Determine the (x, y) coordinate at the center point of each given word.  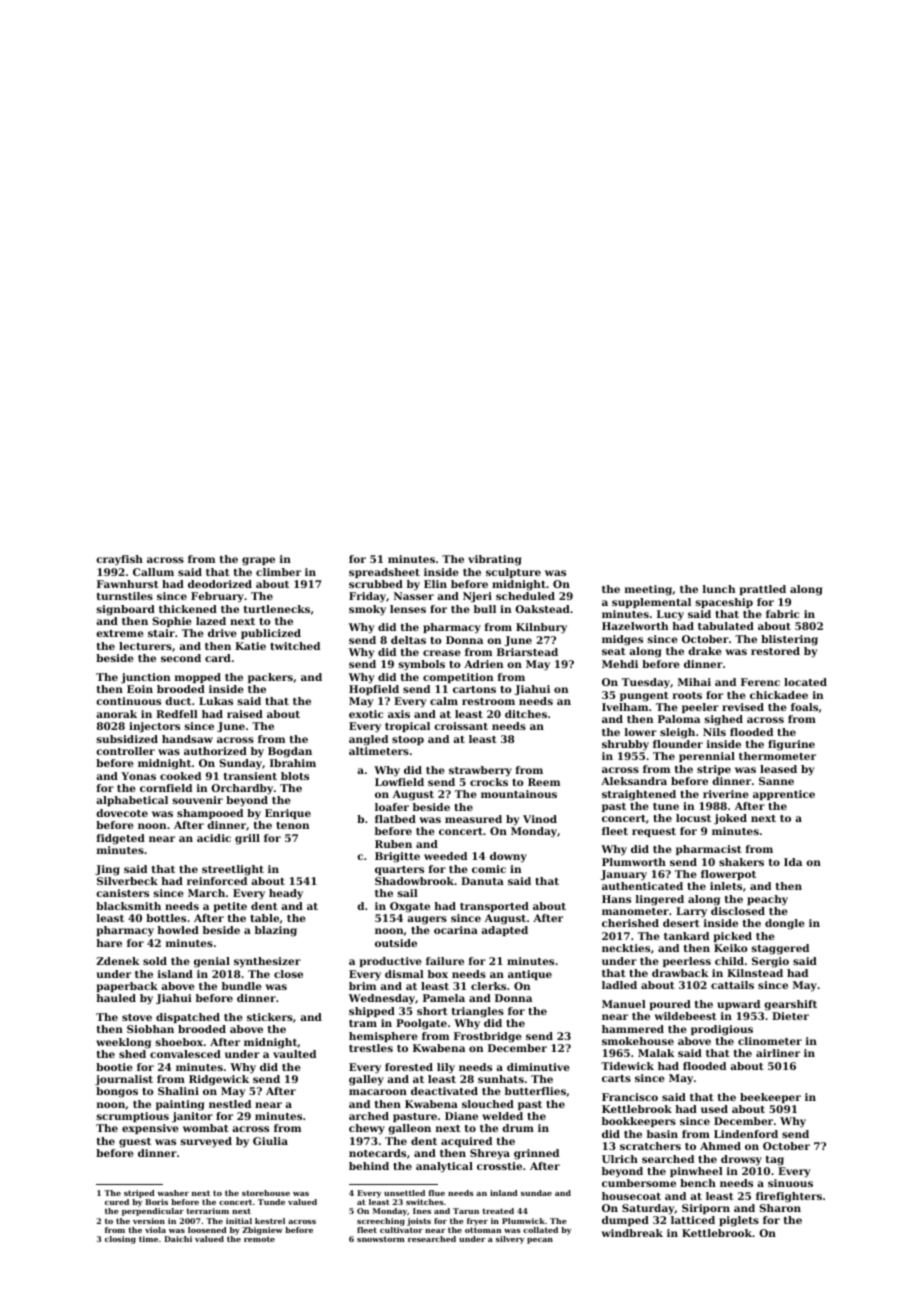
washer (173, 1193)
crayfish (119, 560)
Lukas (216, 701)
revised (743, 707)
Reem (544, 782)
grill (247, 839)
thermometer (777, 756)
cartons (474, 689)
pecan (540, 1241)
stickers (270, 1017)
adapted (504, 931)
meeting (648, 590)
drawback (680, 973)
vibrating (495, 560)
